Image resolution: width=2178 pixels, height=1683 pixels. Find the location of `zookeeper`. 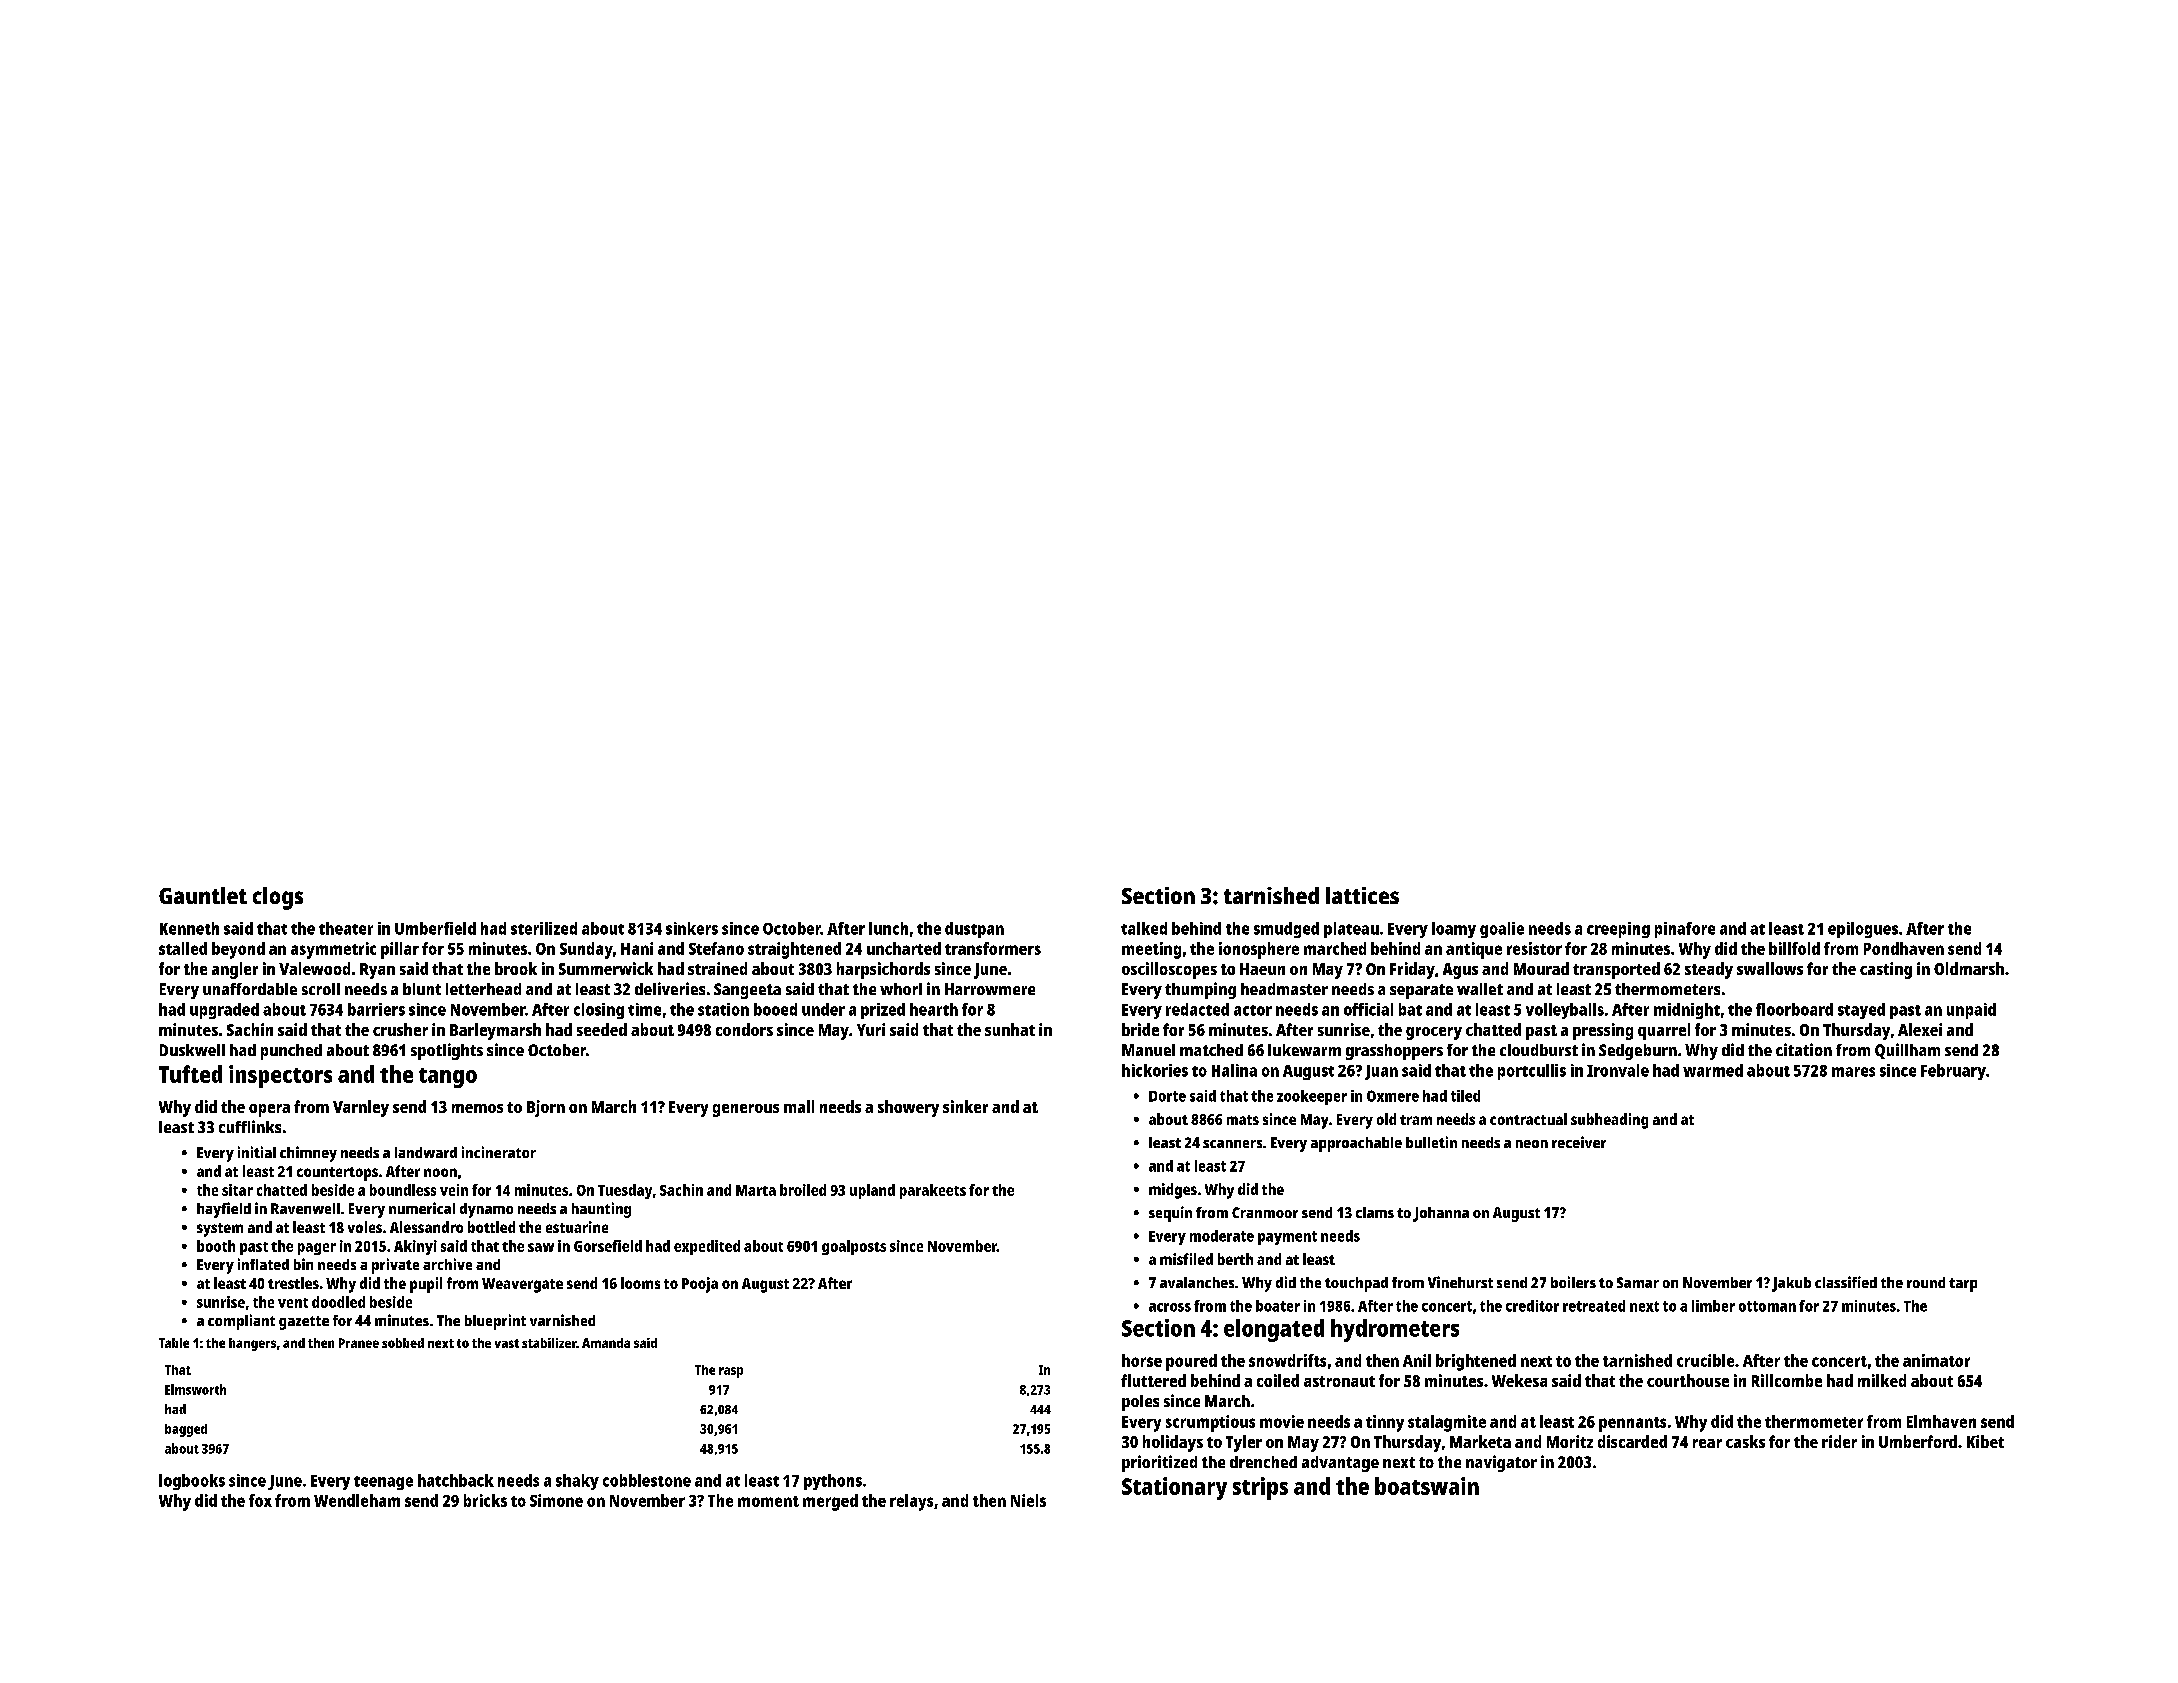

zookeeper is located at coordinates (1312, 1097).
